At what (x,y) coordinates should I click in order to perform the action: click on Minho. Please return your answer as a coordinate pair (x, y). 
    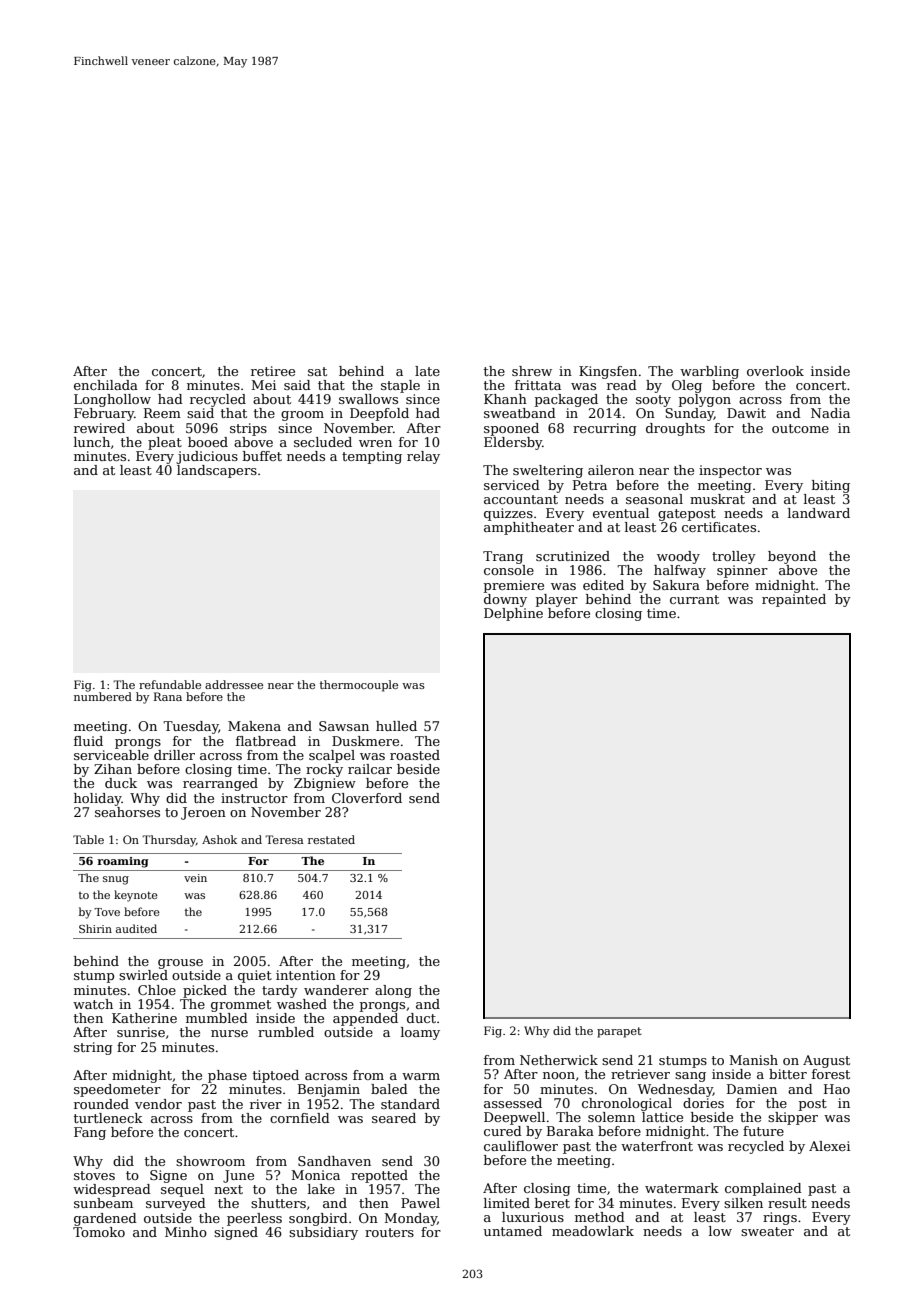
    Looking at the image, I should click on (186, 1232).
